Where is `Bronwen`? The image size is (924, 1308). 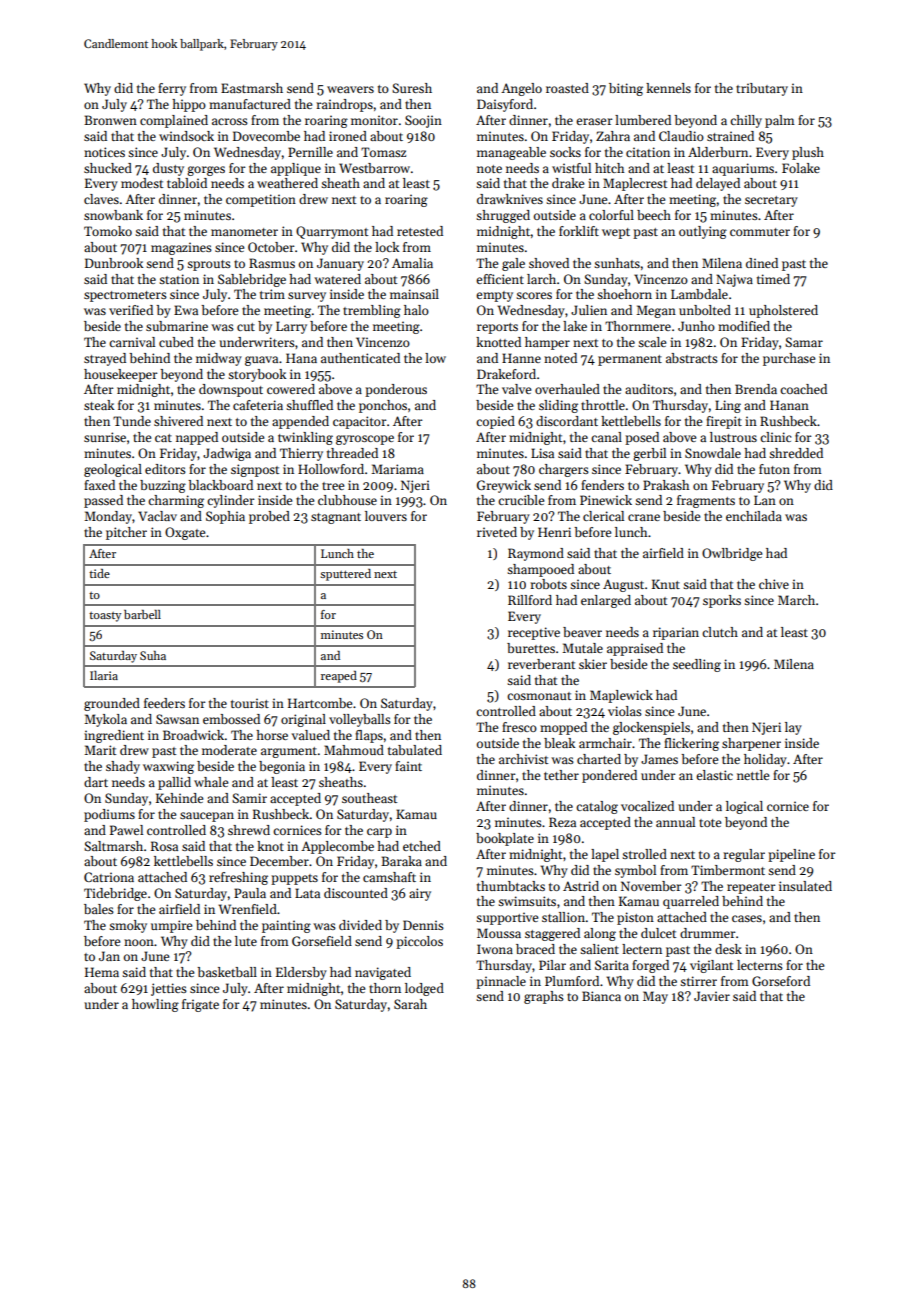
Bronwen is located at coordinates (110, 120).
